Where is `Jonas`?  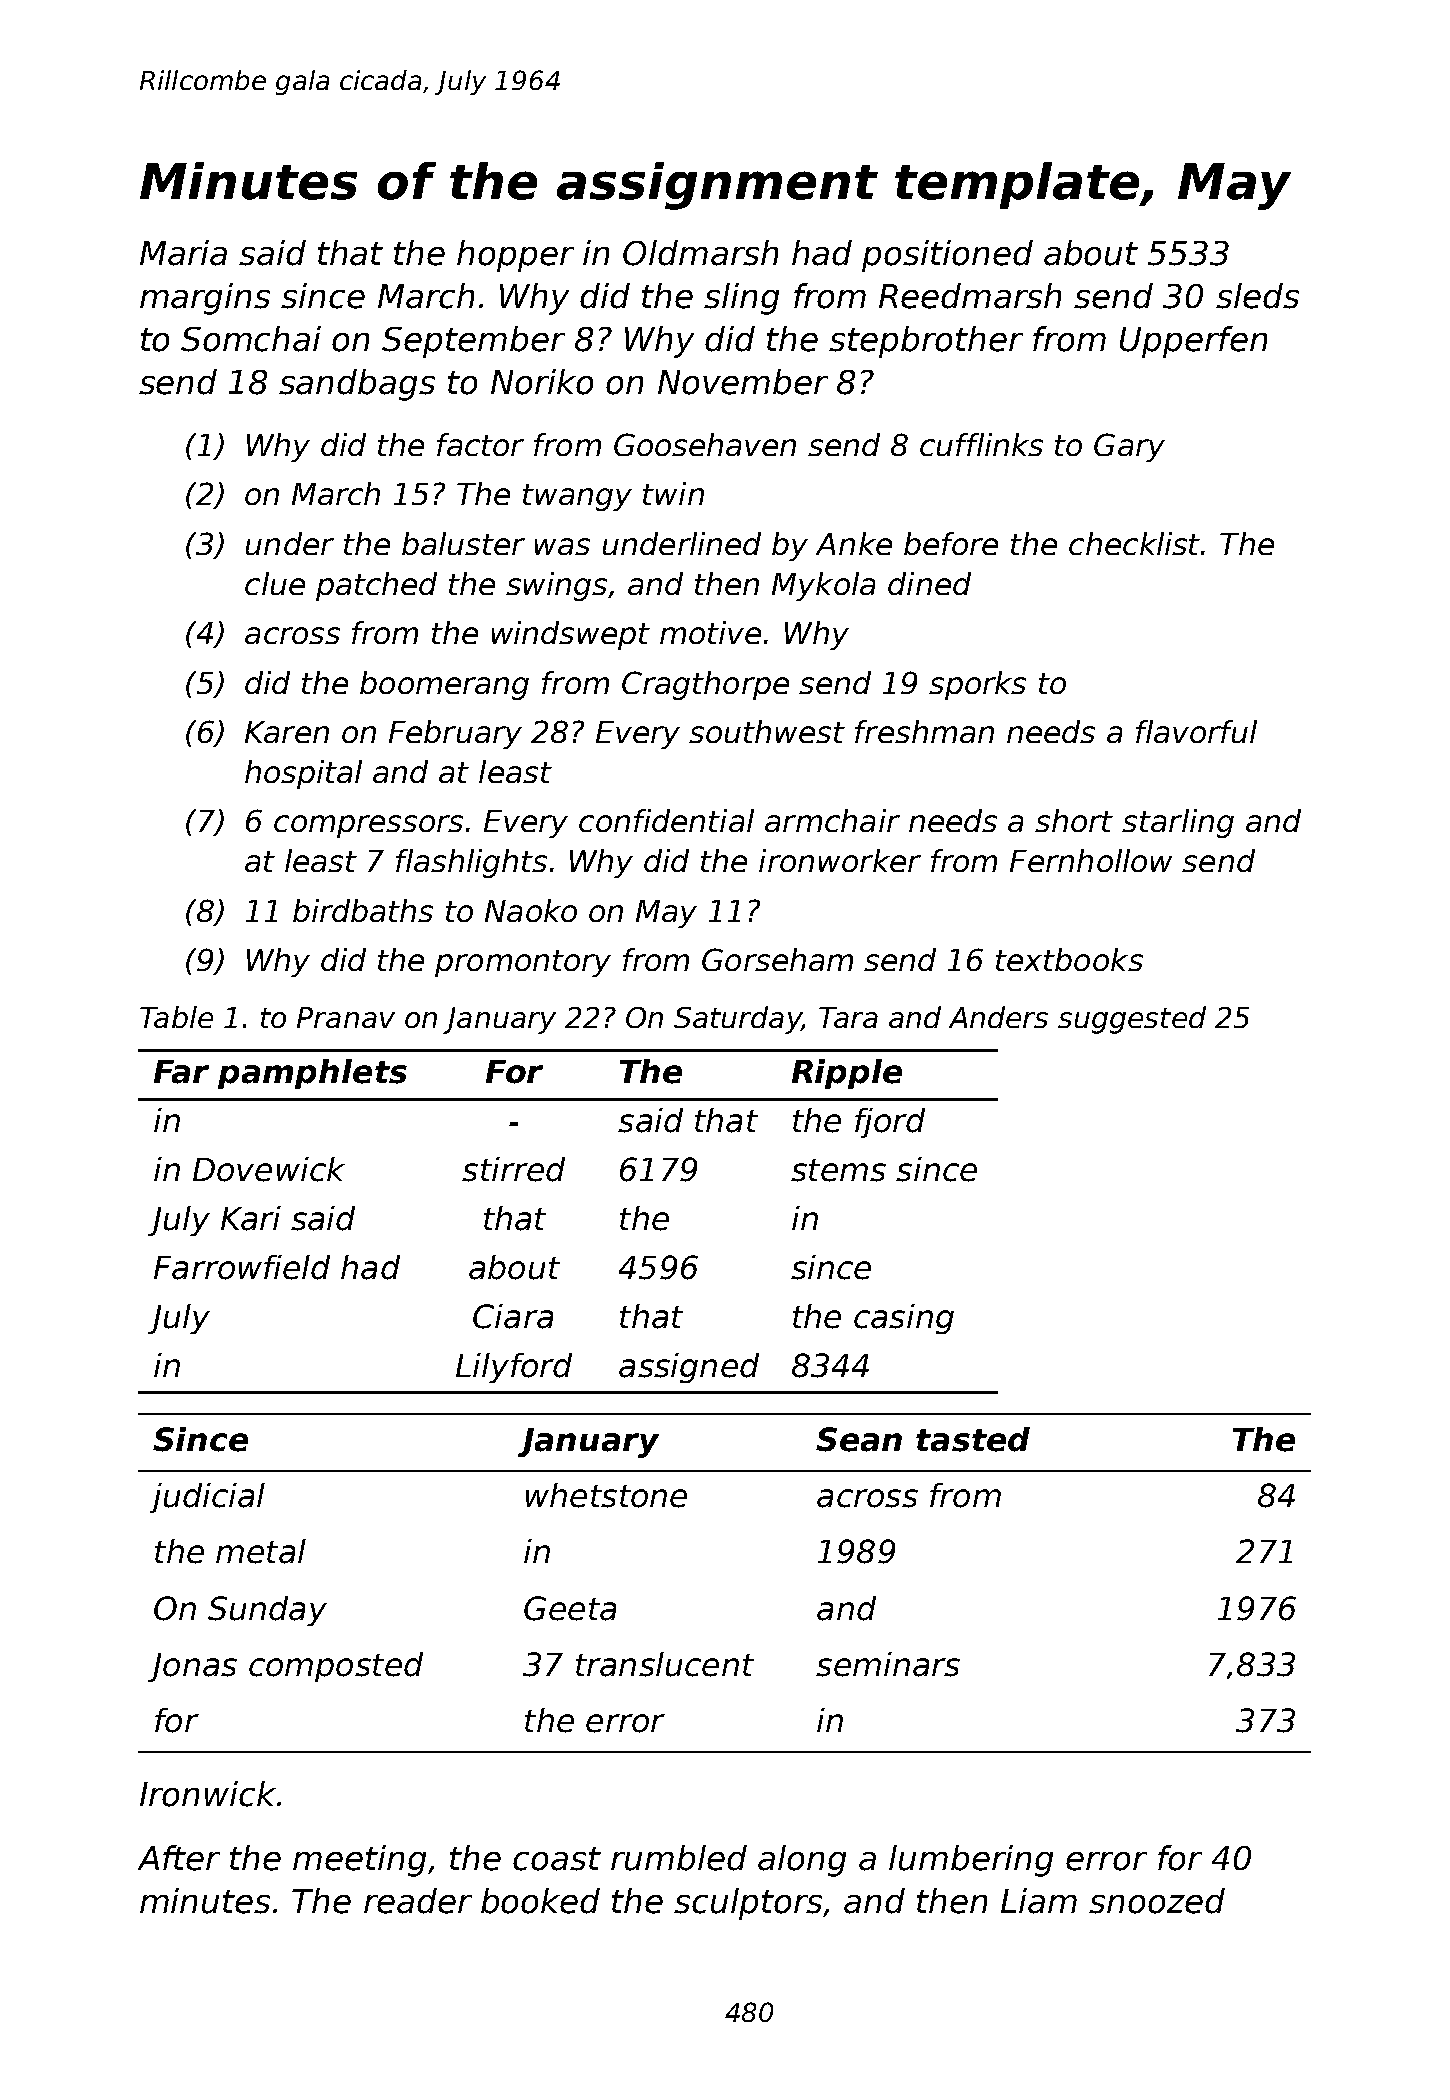
Jonas is located at coordinates (192, 1667).
